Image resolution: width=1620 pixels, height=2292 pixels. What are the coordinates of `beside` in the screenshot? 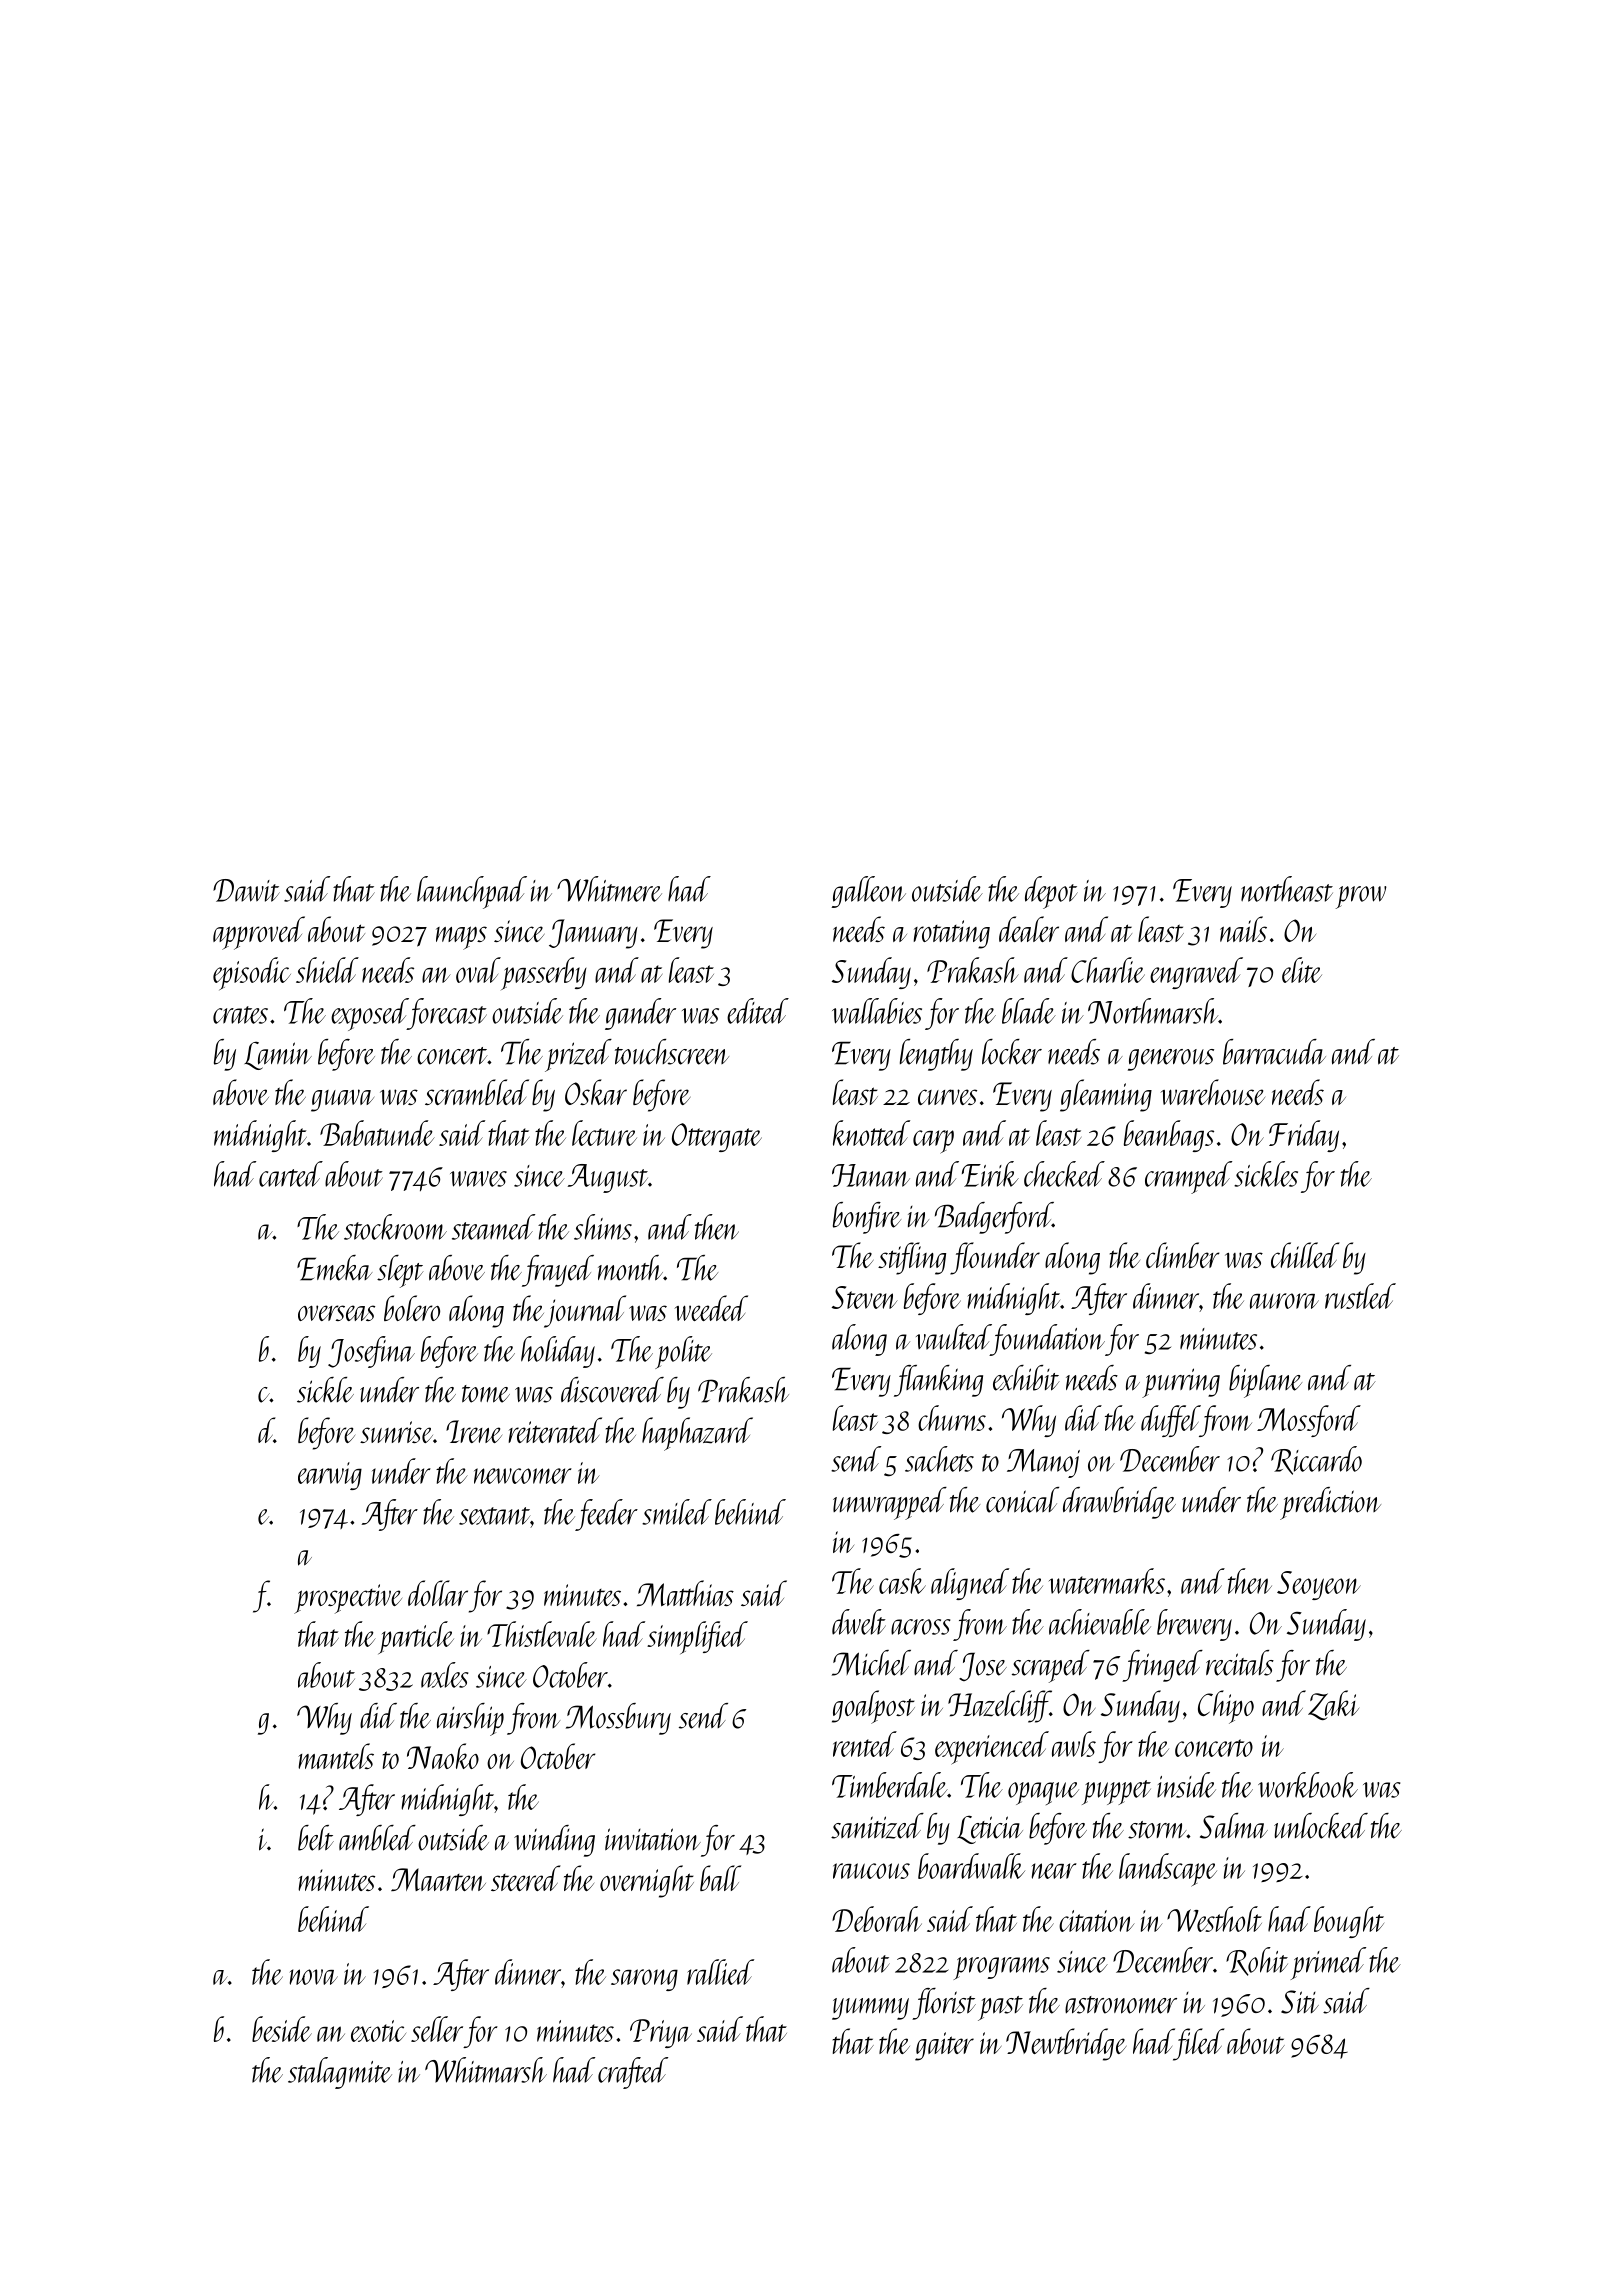 It's located at (282, 2029).
